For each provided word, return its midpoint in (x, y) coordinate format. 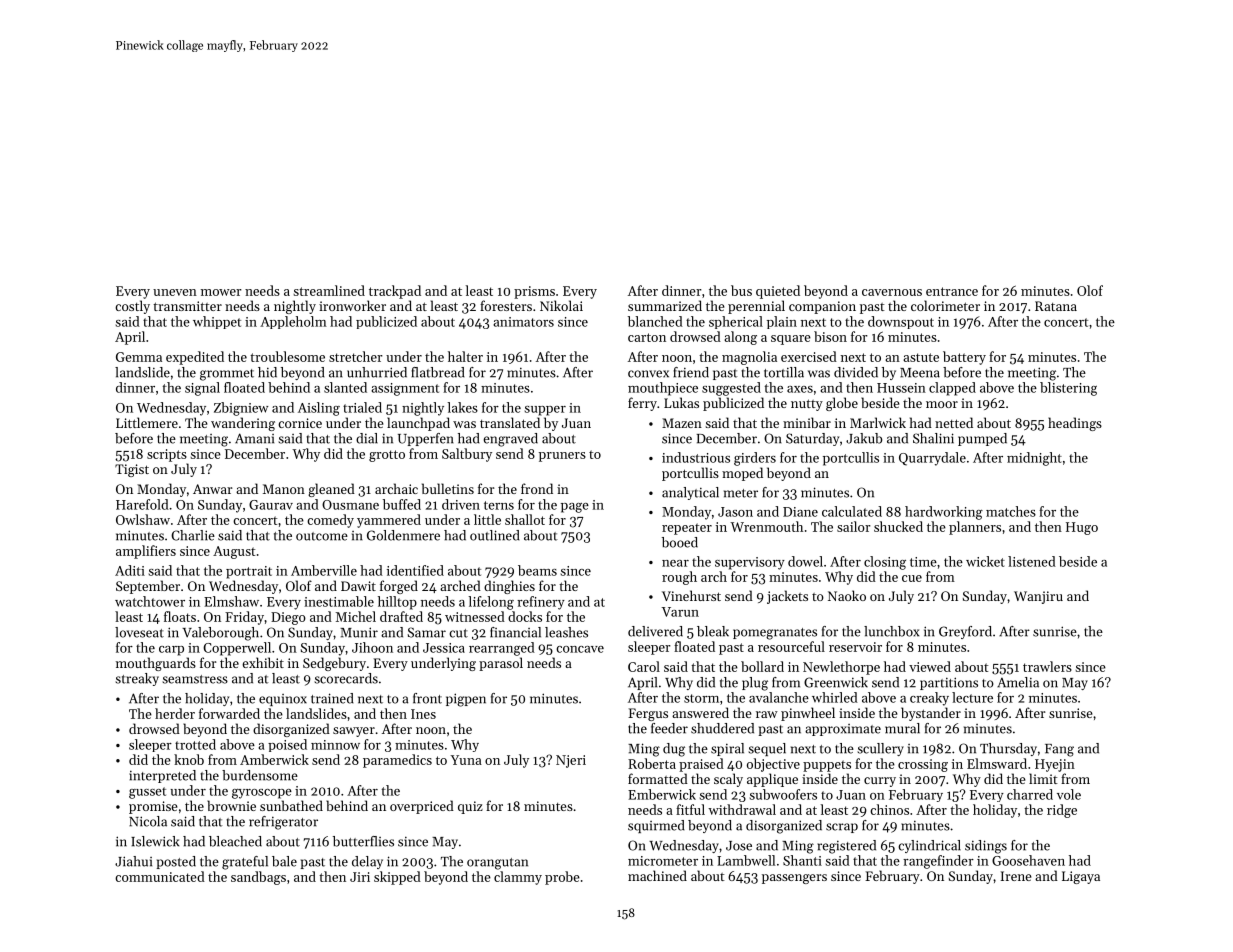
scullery (880, 749)
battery (964, 358)
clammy (518, 878)
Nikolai (561, 305)
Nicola (148, 821)
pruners (562, 457)
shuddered (722, 728)
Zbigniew (241, 409)
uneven (175, 292)
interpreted (162, 776)
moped (742, 474)
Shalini (933, 438)
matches (1011, 511)
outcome (322, 536)
